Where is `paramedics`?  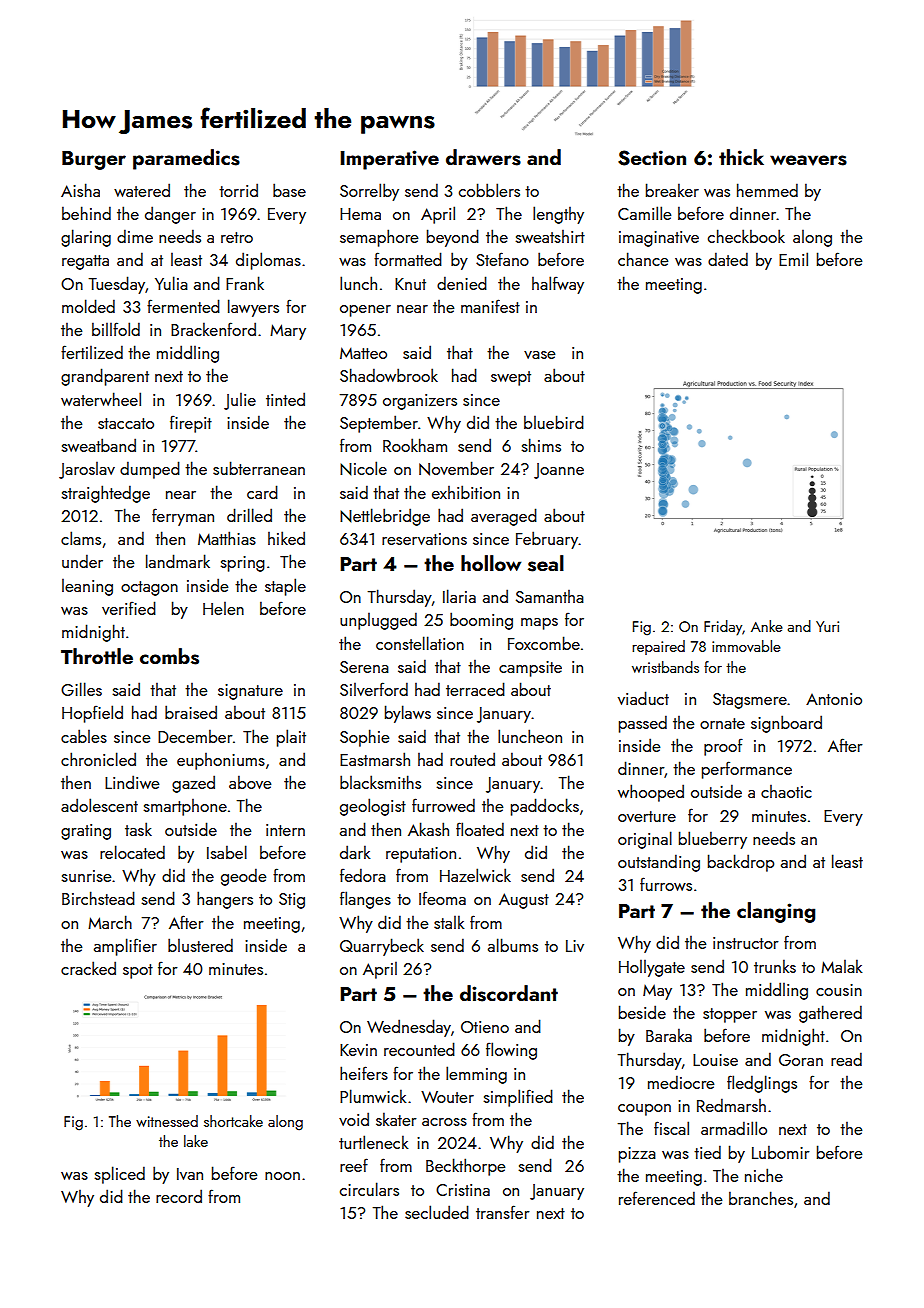
paramedics is located at coordinates (186, 159).
